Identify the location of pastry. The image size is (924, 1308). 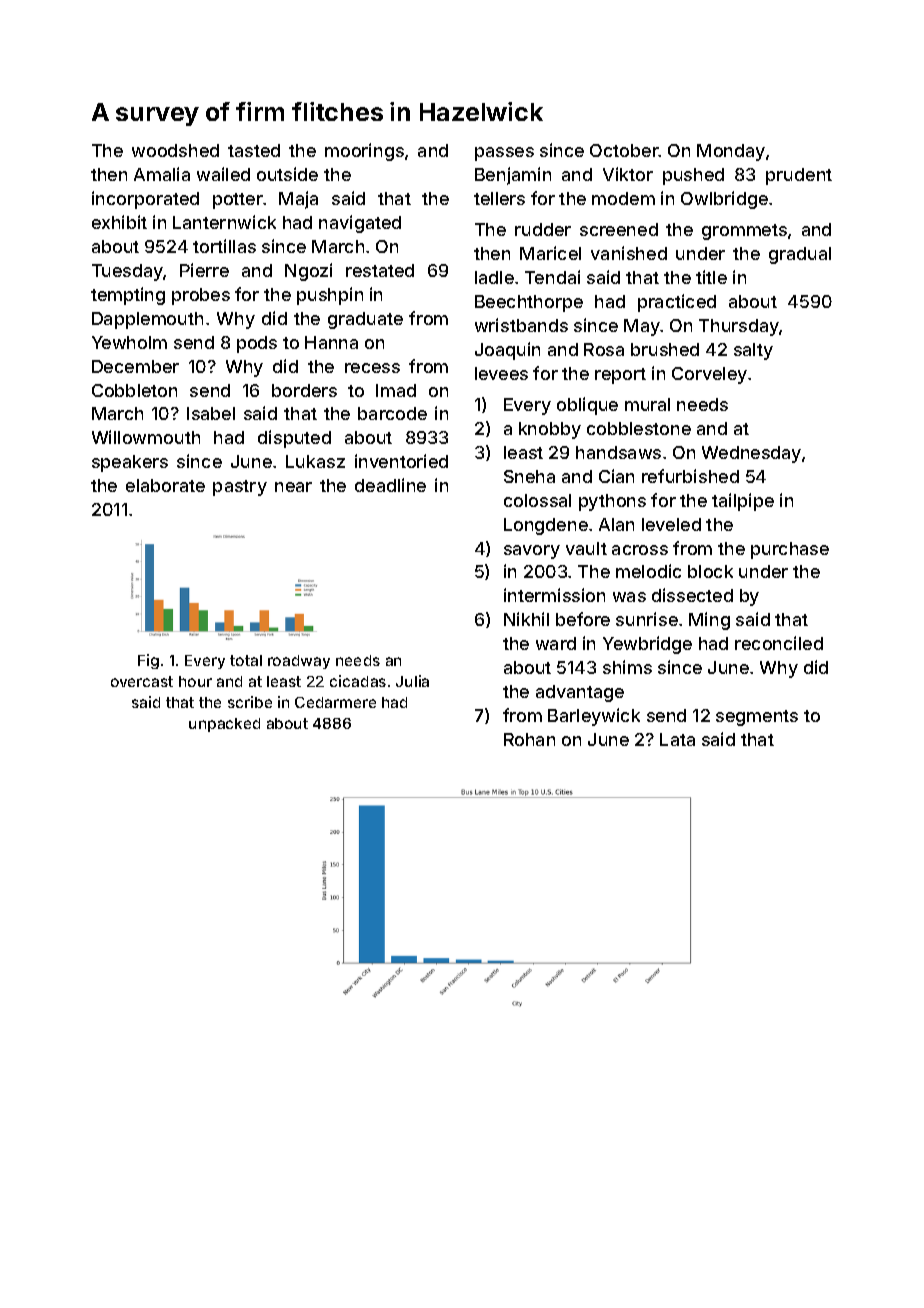
(240, 488).
